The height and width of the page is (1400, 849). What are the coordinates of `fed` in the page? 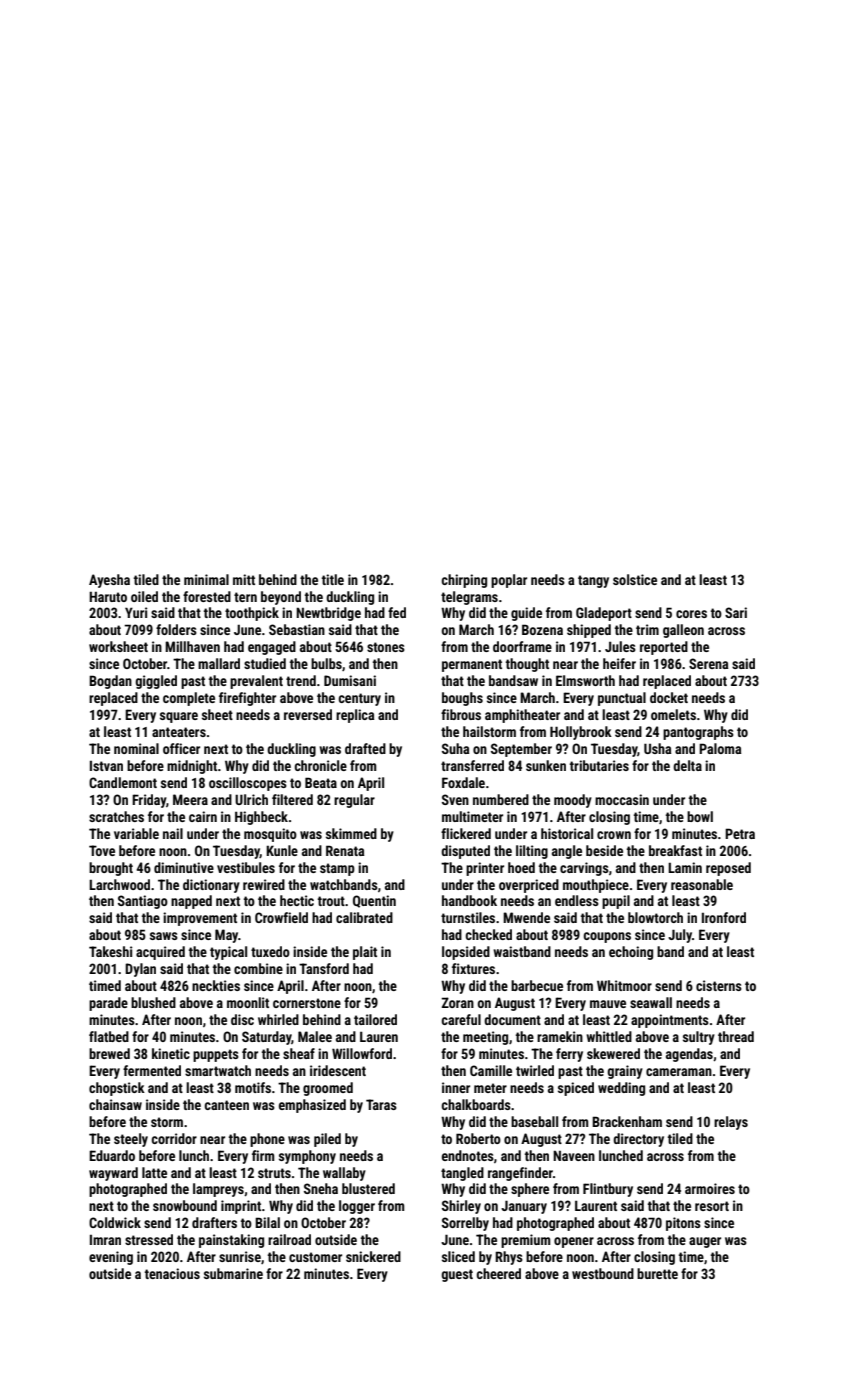 It's located at (397, 612).
